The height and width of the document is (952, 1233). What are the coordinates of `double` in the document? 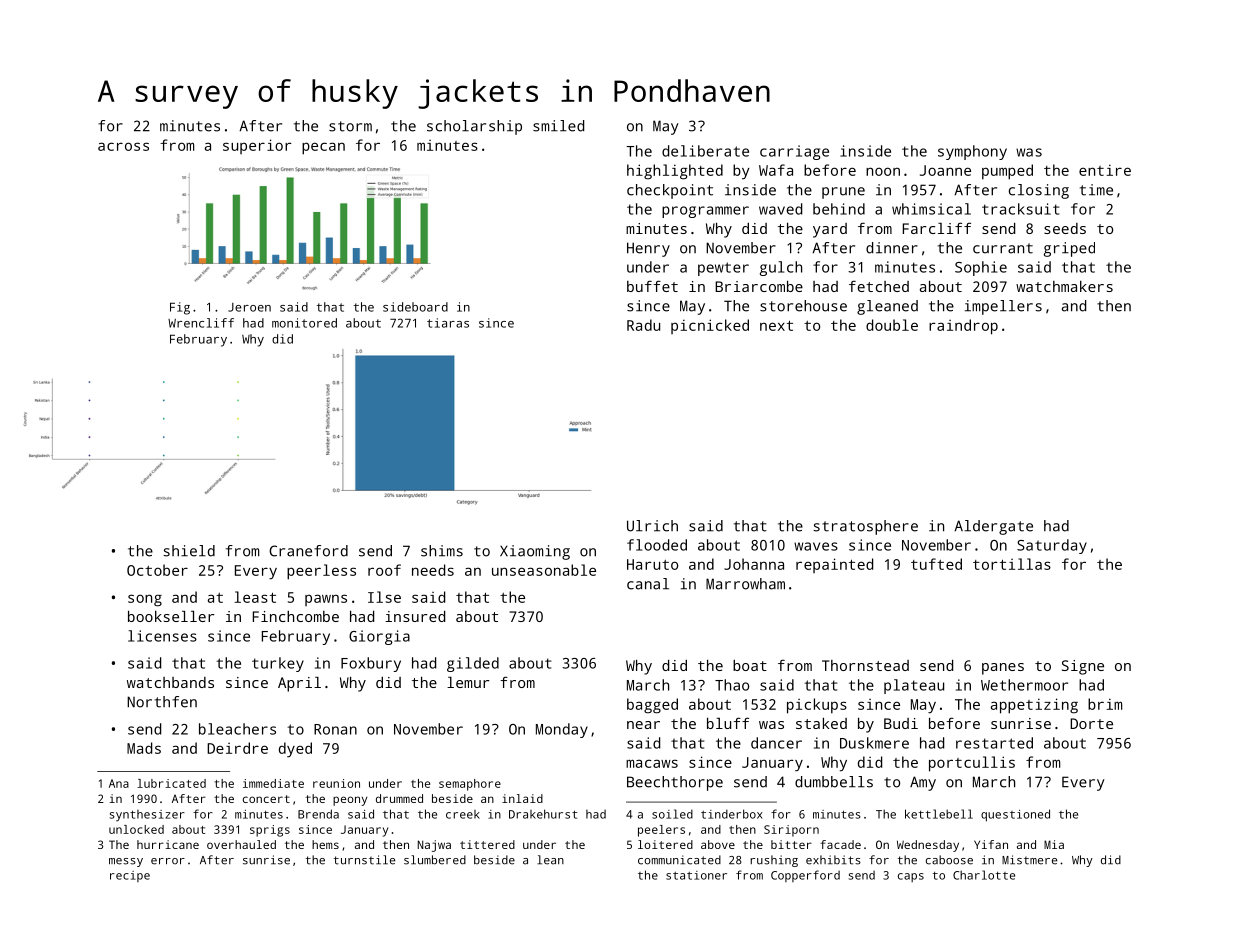 It's located at (892, 325).
